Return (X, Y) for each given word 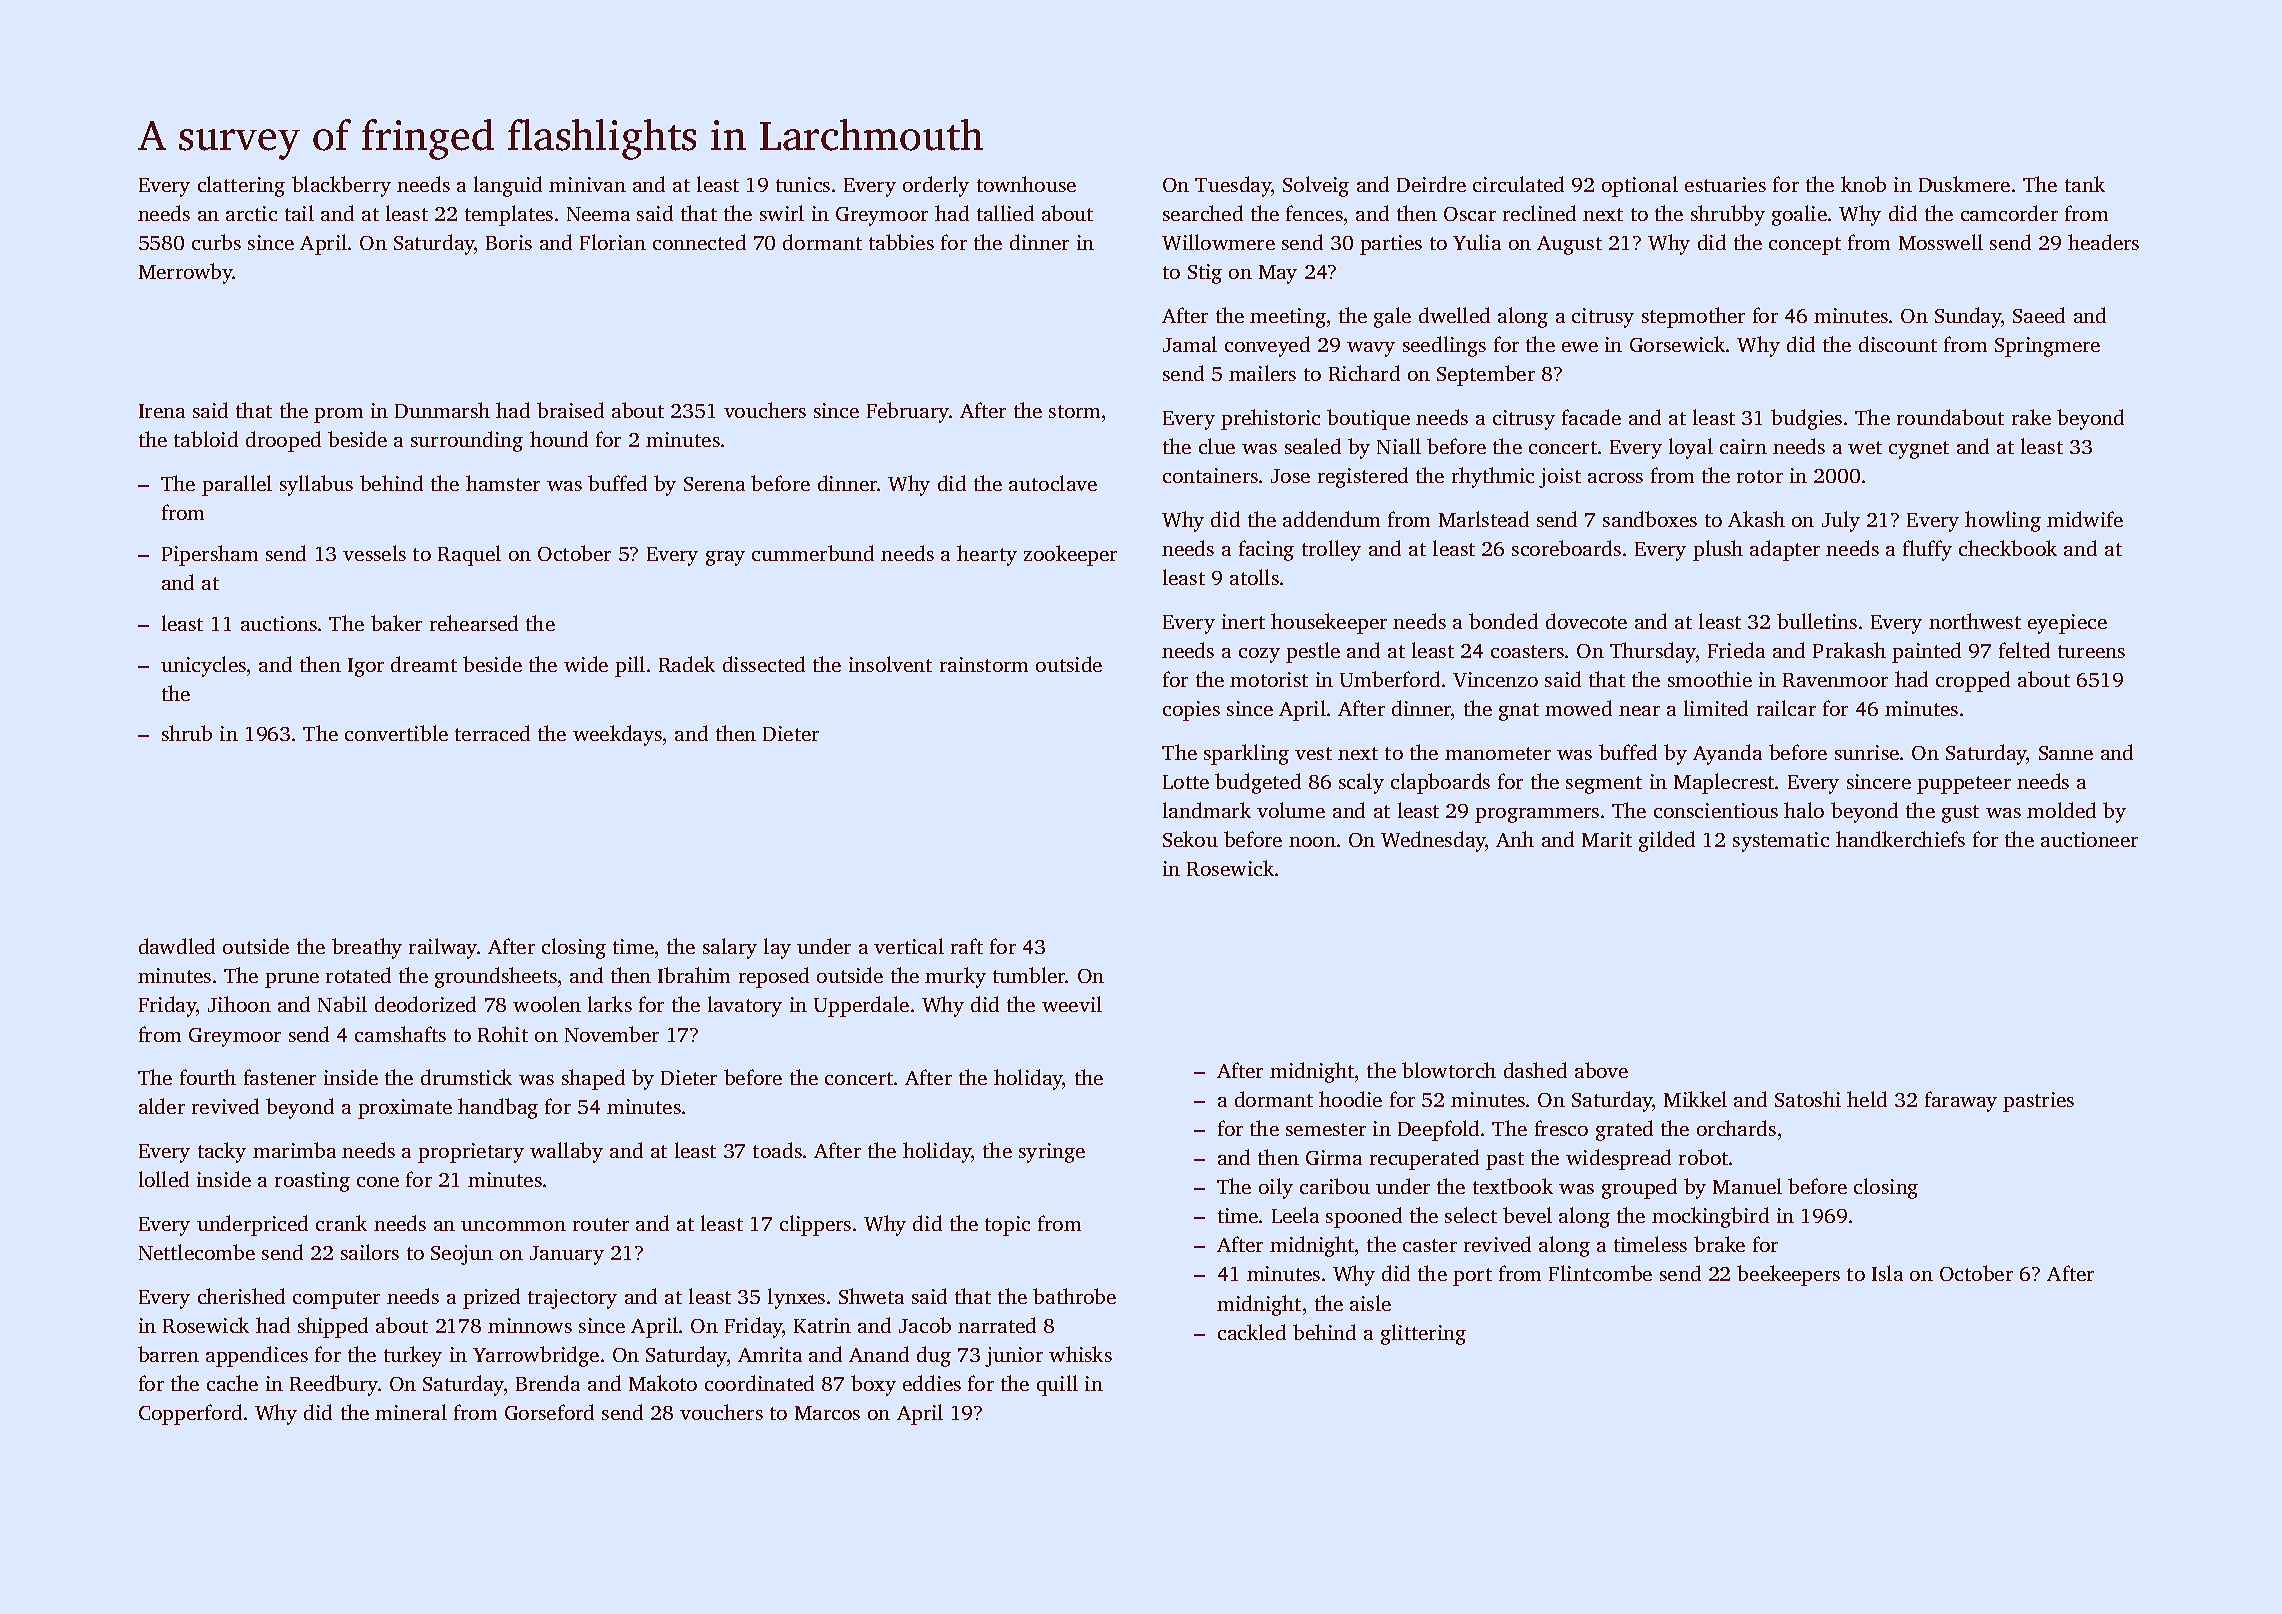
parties (1391, 245)
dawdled (177, 946)
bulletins (1817, 621)
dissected (764, 664)
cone (378, 1182)
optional (1640, 186)
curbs (216, 242)
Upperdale (861, 1006)
